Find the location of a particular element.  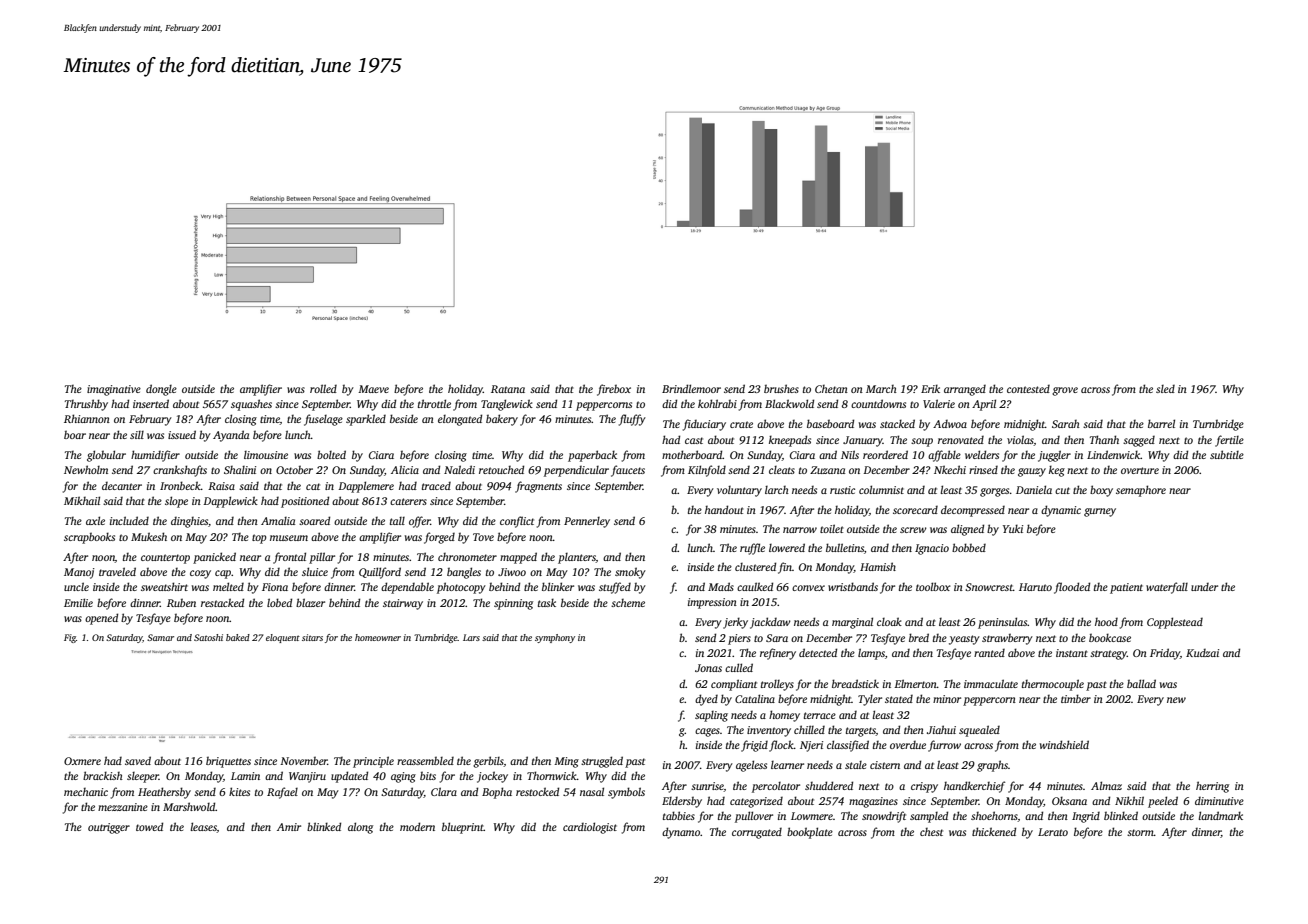

Samar is located at coordinates (160, 637).
